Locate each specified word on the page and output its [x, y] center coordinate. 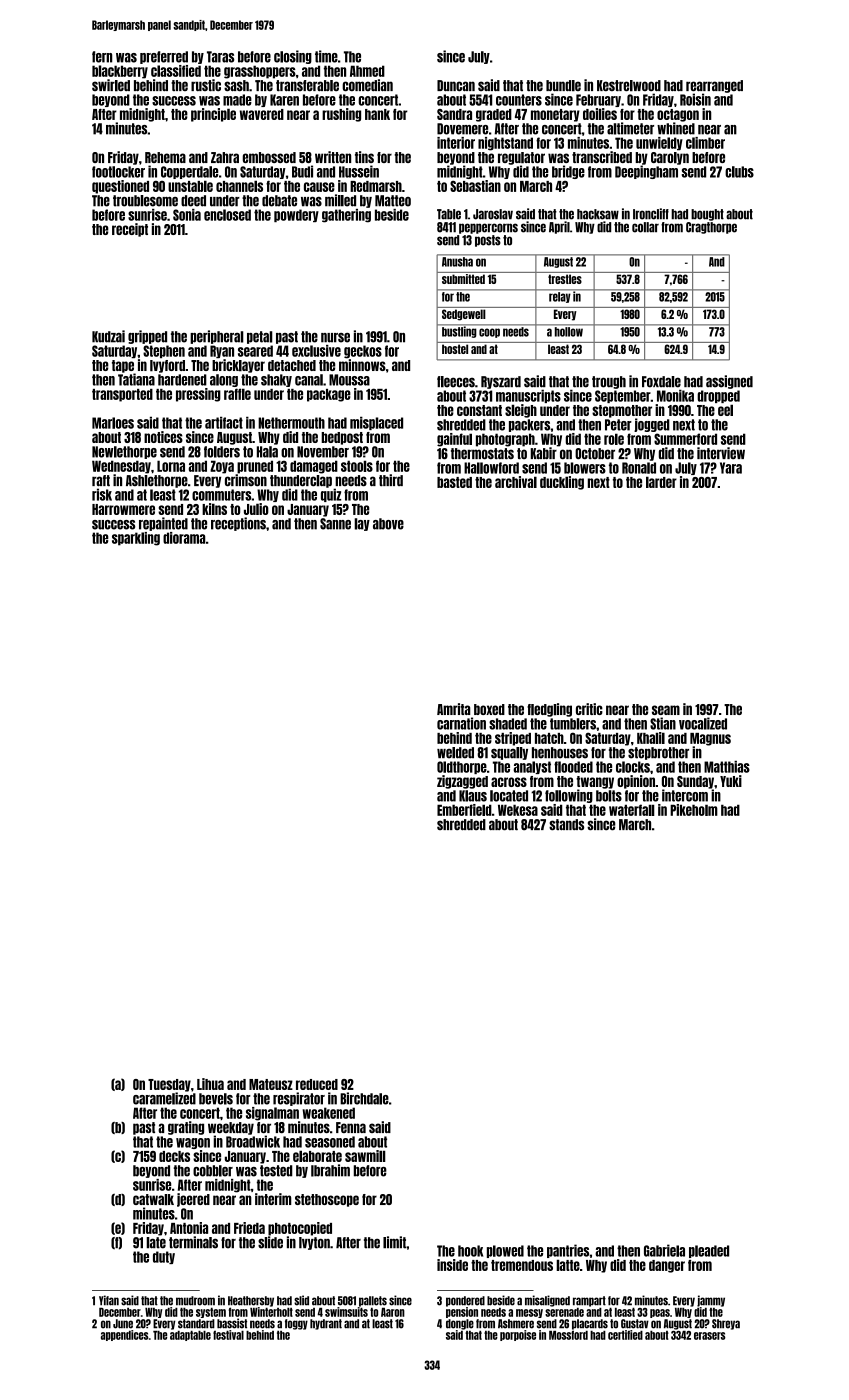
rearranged [714, 86]
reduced [317, 1084]
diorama [184, 538]
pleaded [709, 1251]
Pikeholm [694, 810]
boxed [489, 709]
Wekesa [518, 810]
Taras [220, 57]
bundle [563, 86]
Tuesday [169, 1085]
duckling [562, 483]
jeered [193, 1200]
